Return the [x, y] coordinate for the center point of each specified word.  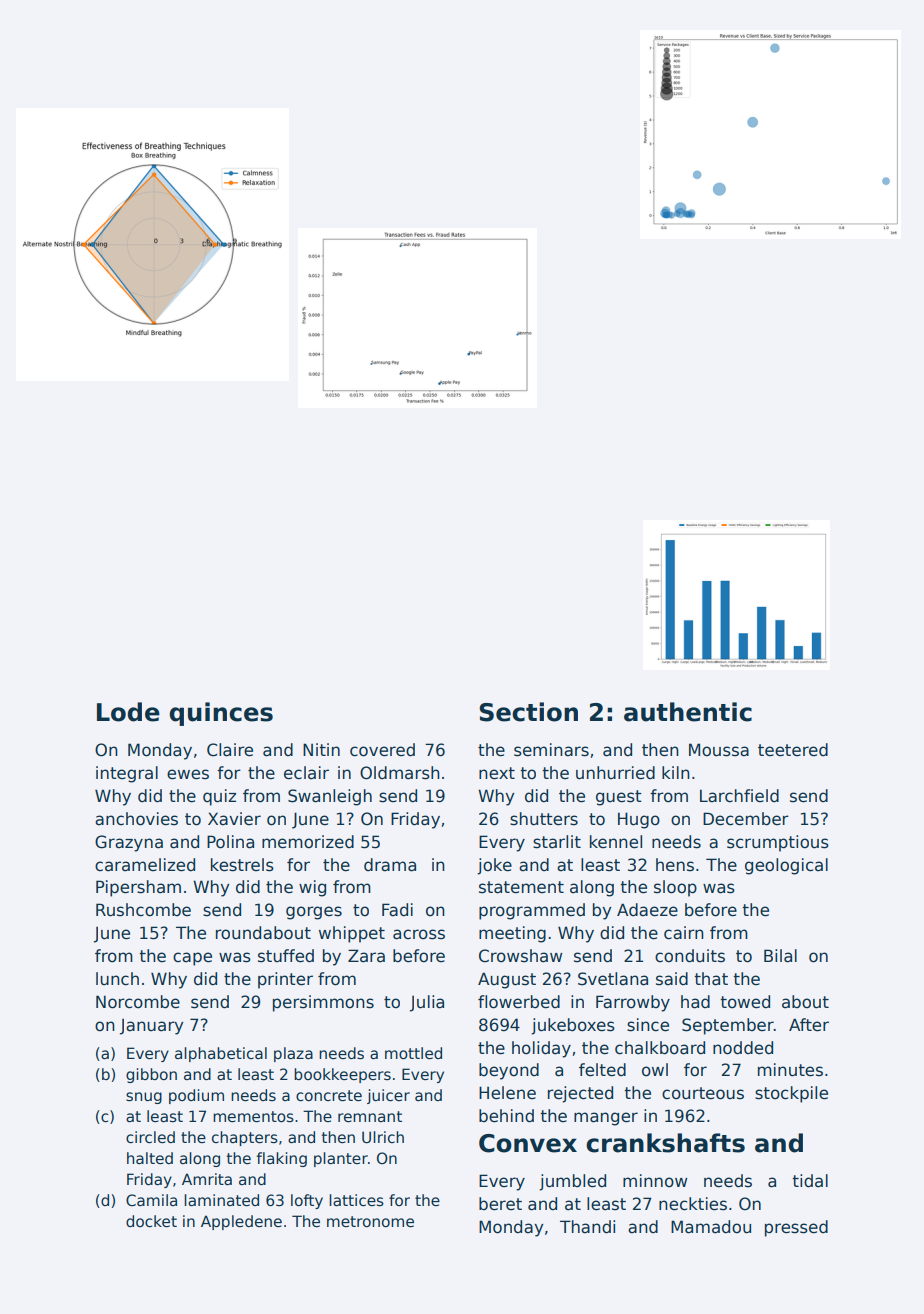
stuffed [286, 956]
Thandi [587, 1227]
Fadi [397, 910]
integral [127, 774]
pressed [796, 1228]
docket [151, 1221]
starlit [557, 842]
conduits [690, 956]
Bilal [780, 956]
